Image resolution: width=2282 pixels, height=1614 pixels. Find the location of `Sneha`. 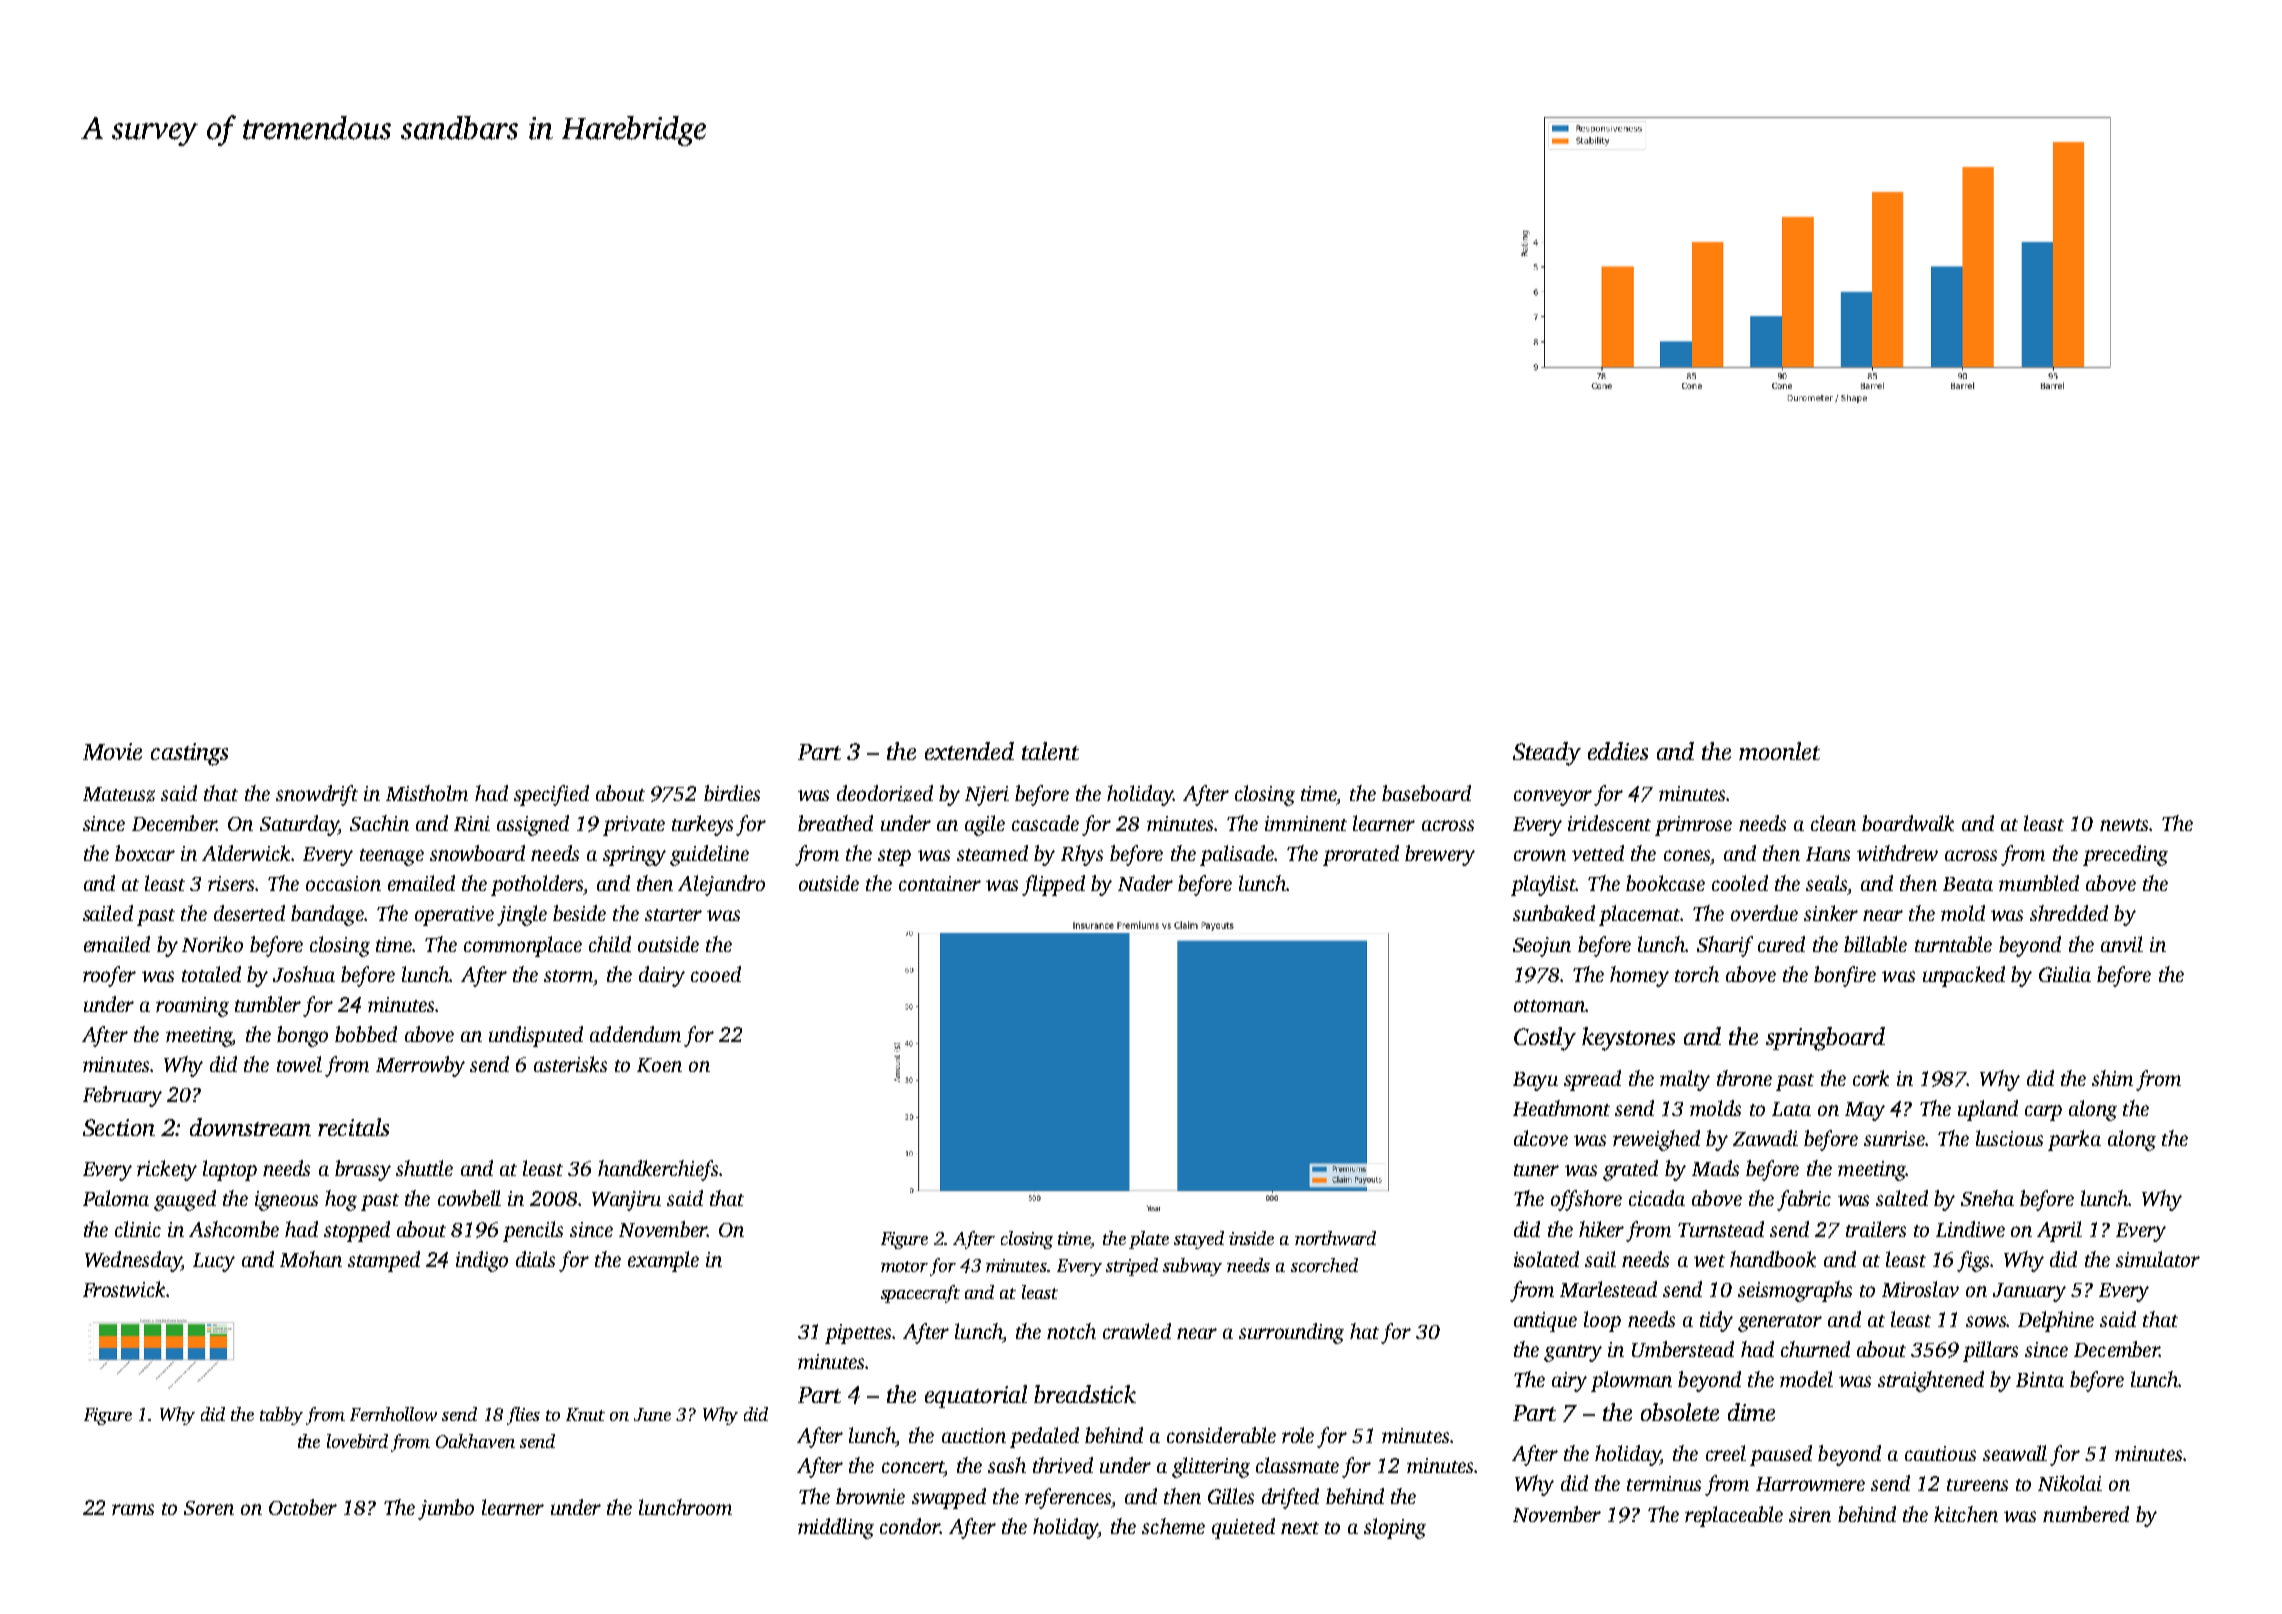

Sneha is located at coordinates (1987, 1198).
